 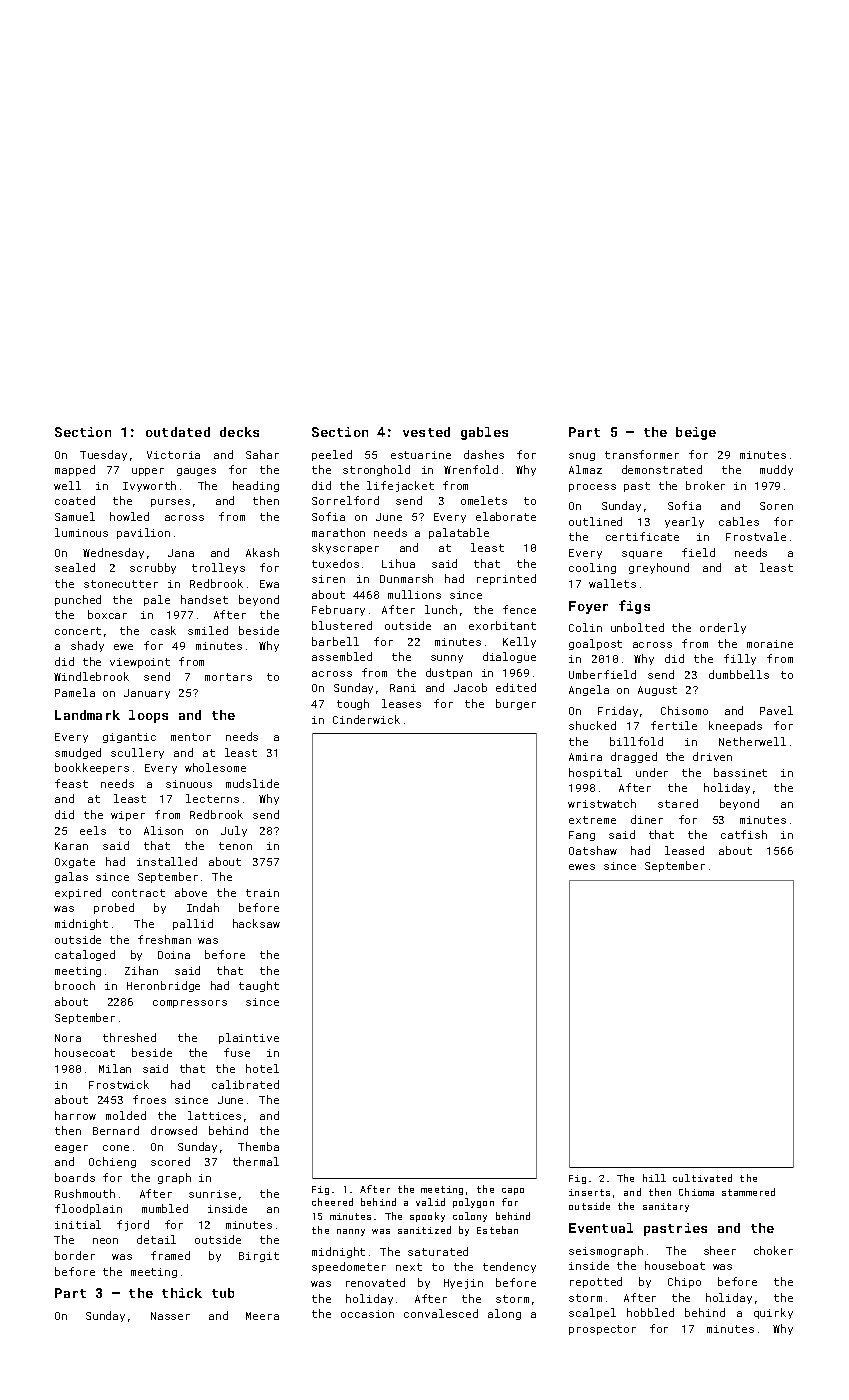 I want to click on thick, so click(x=182, y=1293).
